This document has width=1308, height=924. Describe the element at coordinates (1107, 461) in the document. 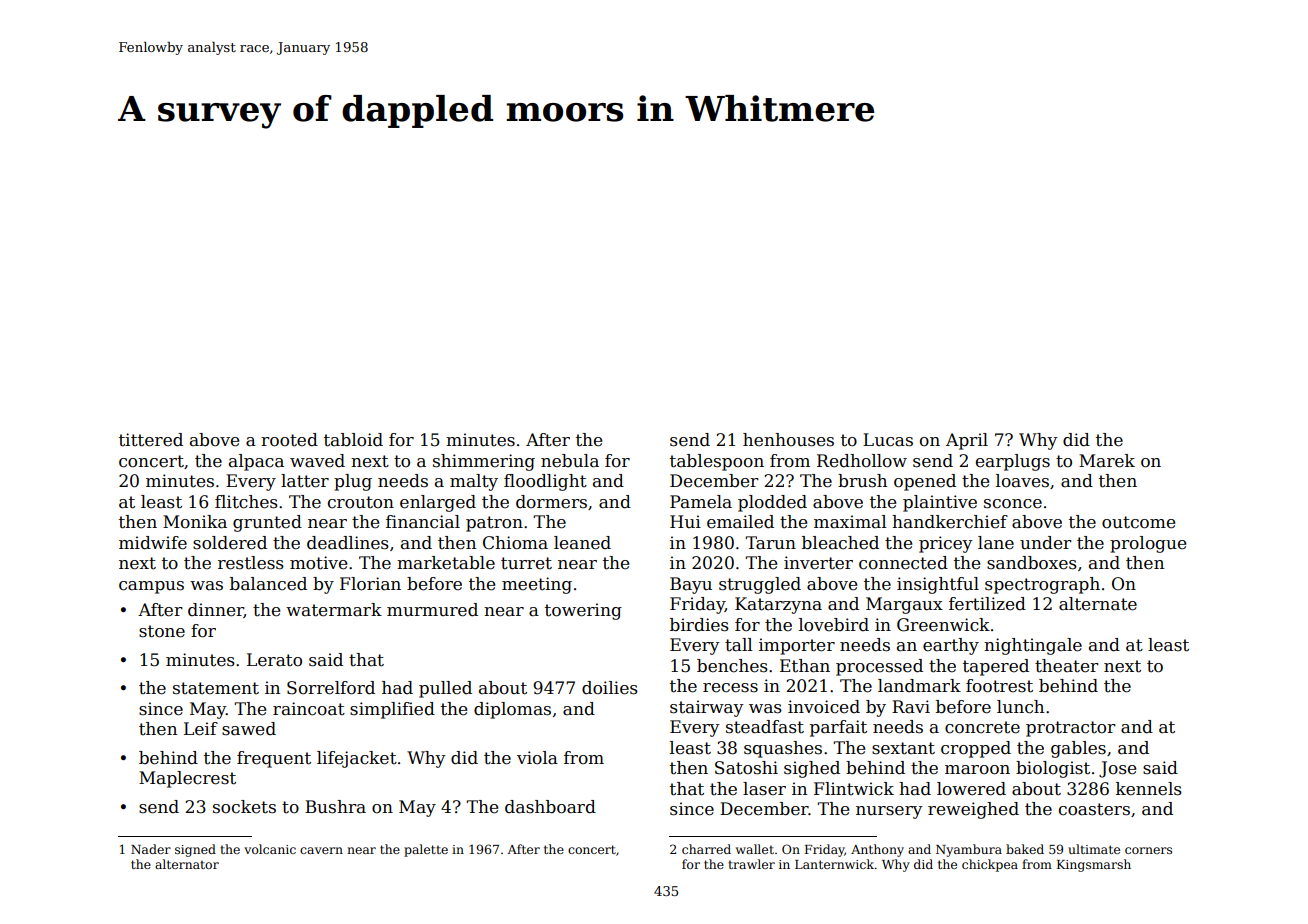

I see `Marek` at that location.
